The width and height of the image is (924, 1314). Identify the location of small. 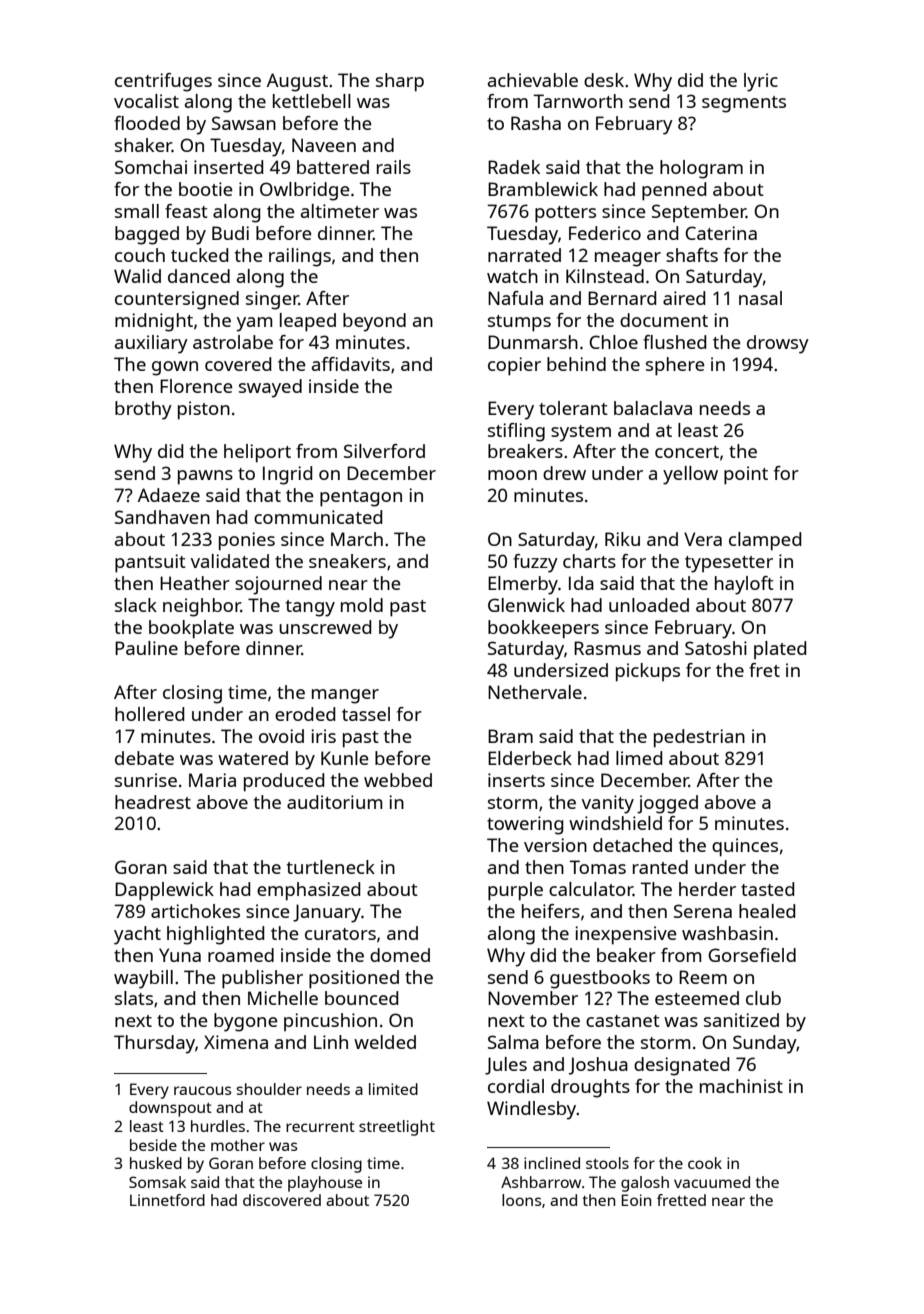
(137, 211).
